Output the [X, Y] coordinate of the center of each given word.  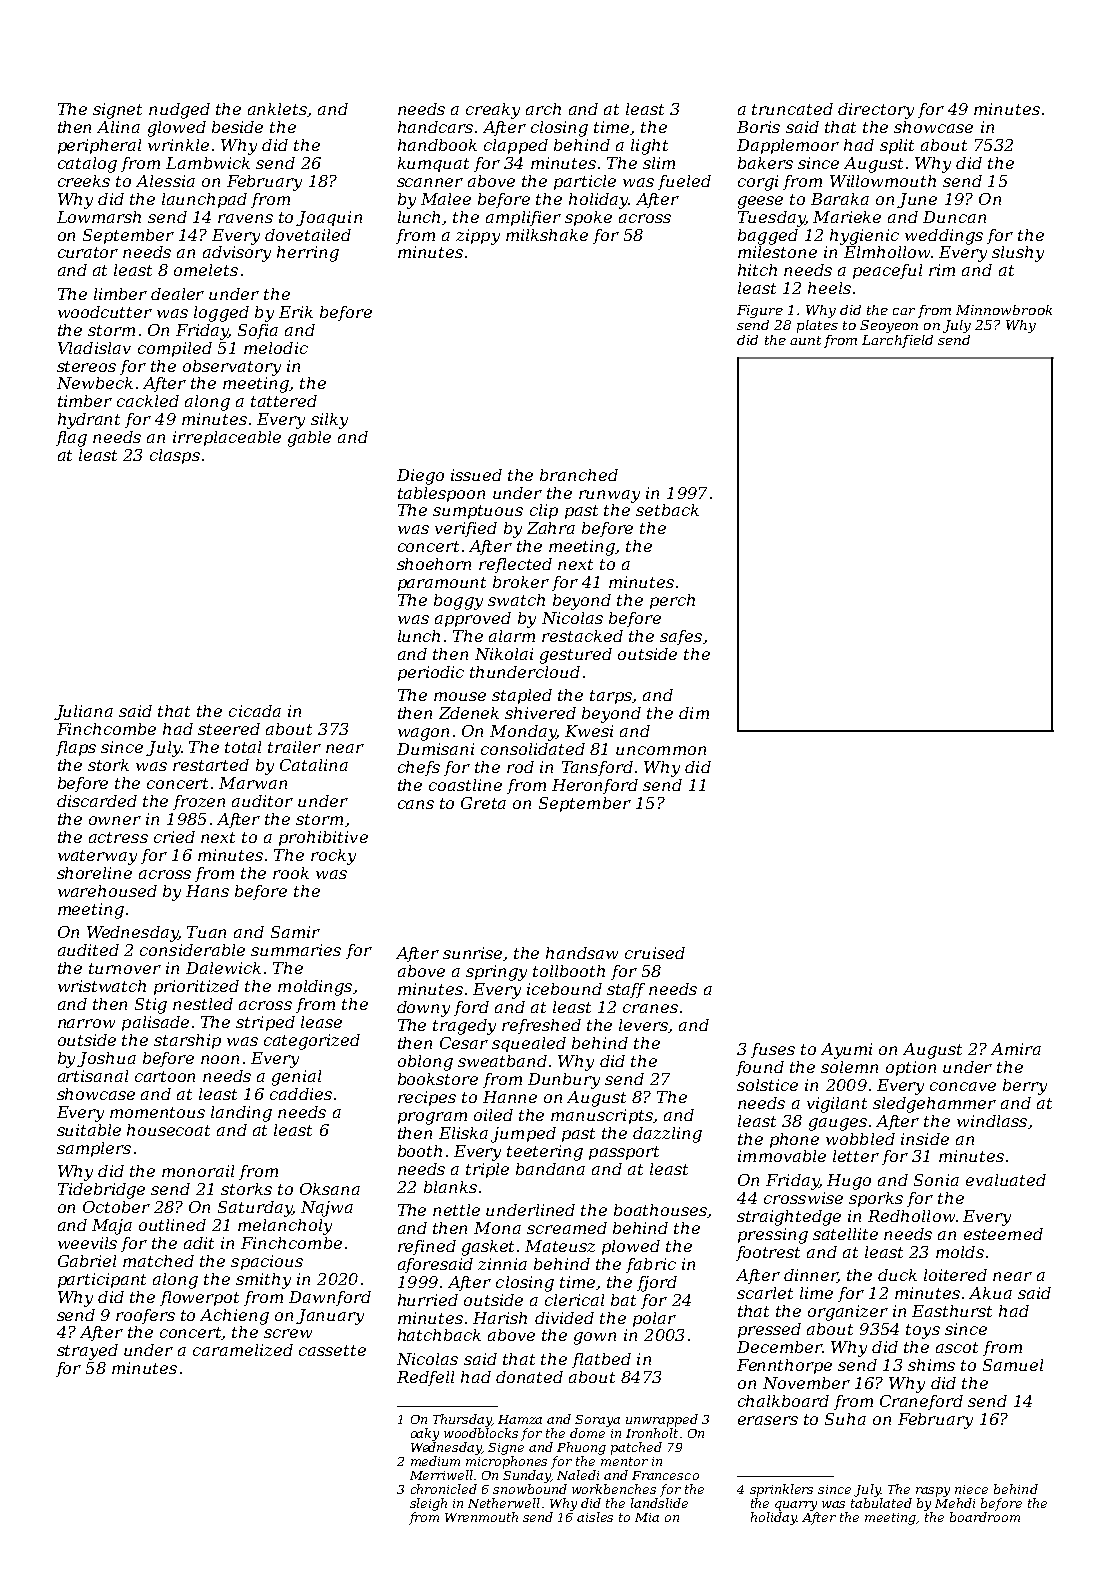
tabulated [881, 1503]
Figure [760, 311]
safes [681, 637]
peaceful [887, 271]
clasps [175, 456]
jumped [523, 1135]
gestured [576, 656]
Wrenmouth [481, 1517]
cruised [655, 953]
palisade [155, 1023]
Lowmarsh [99, 217]
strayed [87, 1352]
